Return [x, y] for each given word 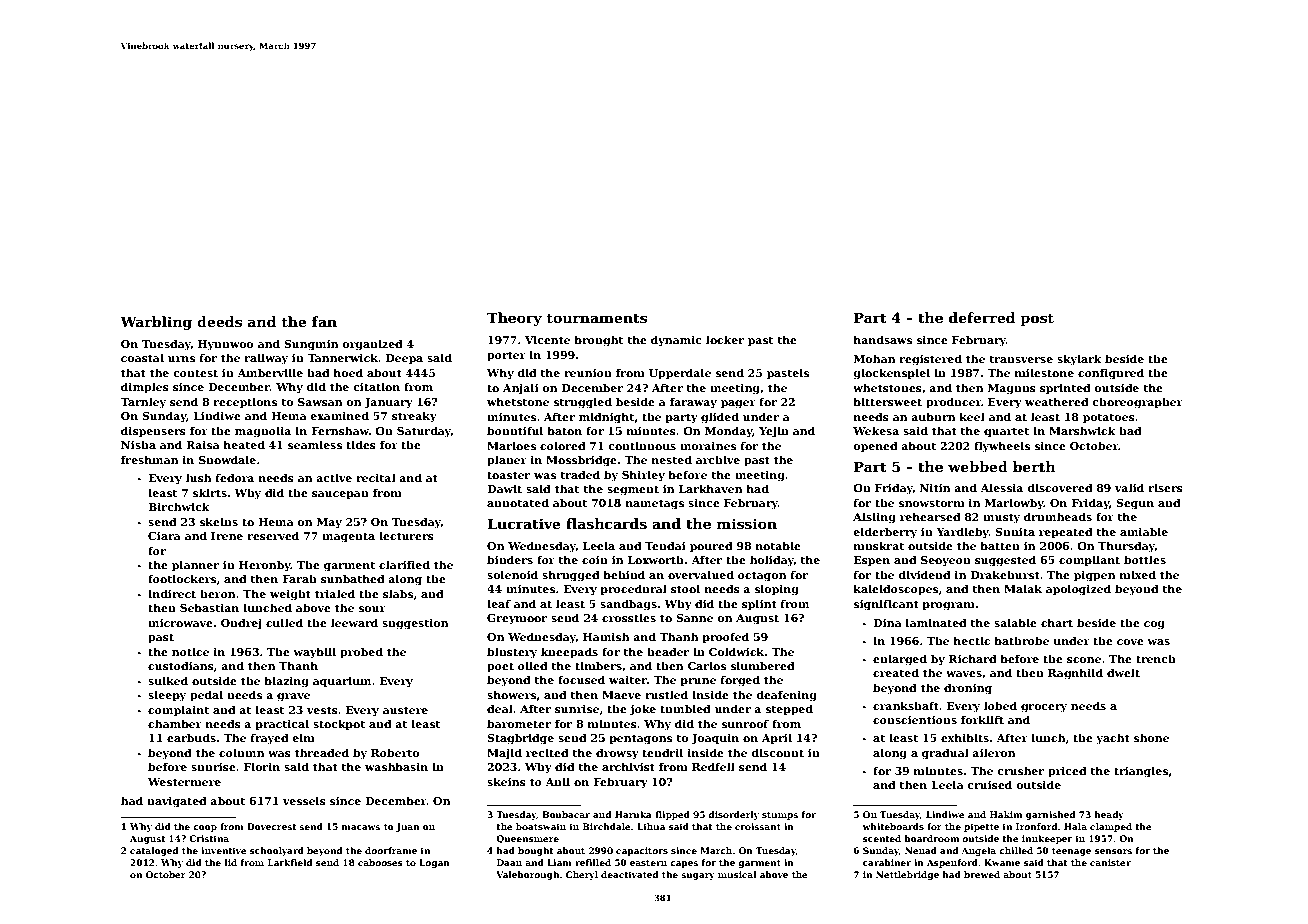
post [1037, 319]
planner [195, 565]
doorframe [391, 850]
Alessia [1001, 487]
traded [580, 474]
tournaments [596, 318]
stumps [780, 816]
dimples [145, 387]
